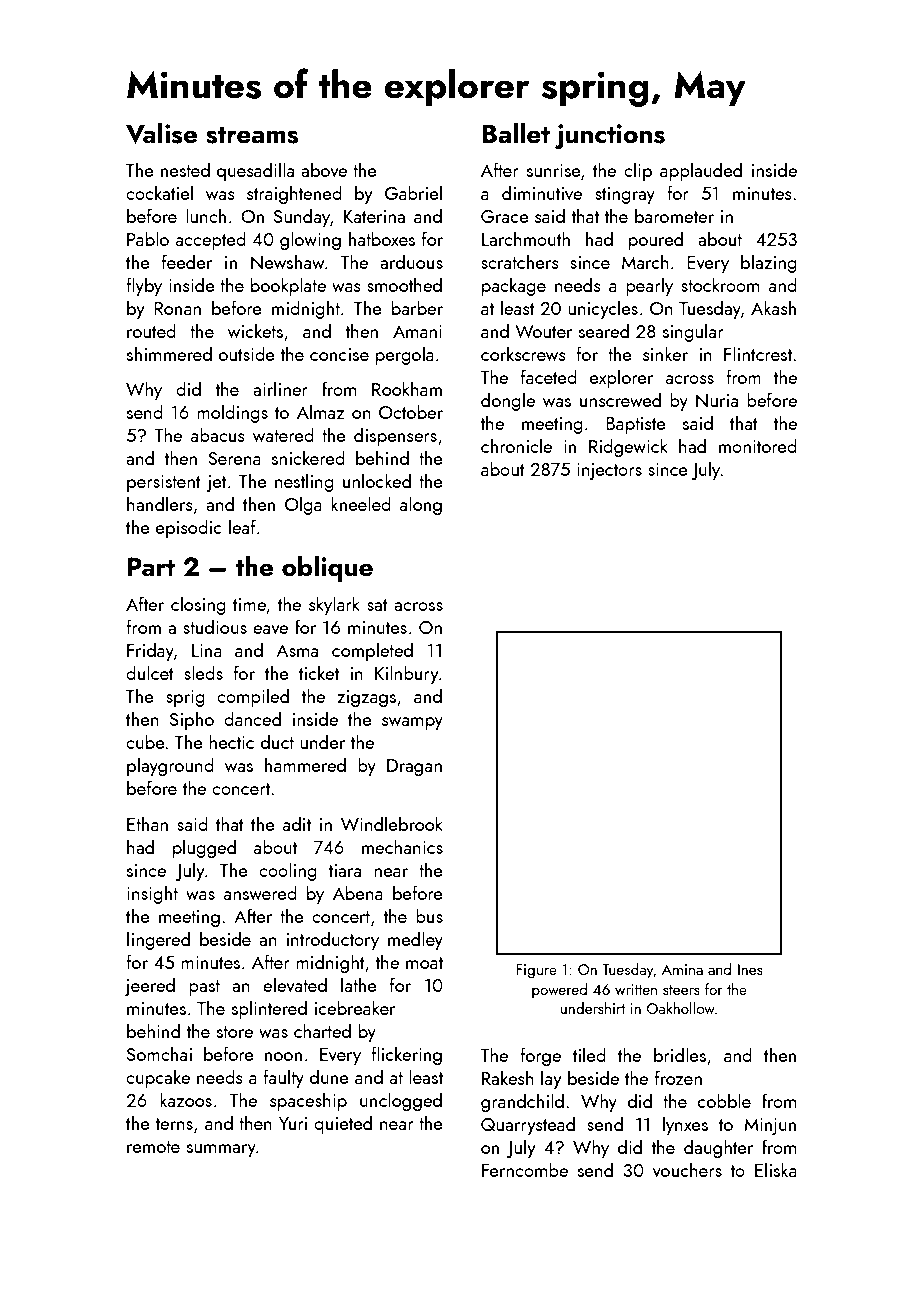  What do you see at coordinates (610, 137) in the screenshot?
I see `junctions` at bounding box center [610, 137].
